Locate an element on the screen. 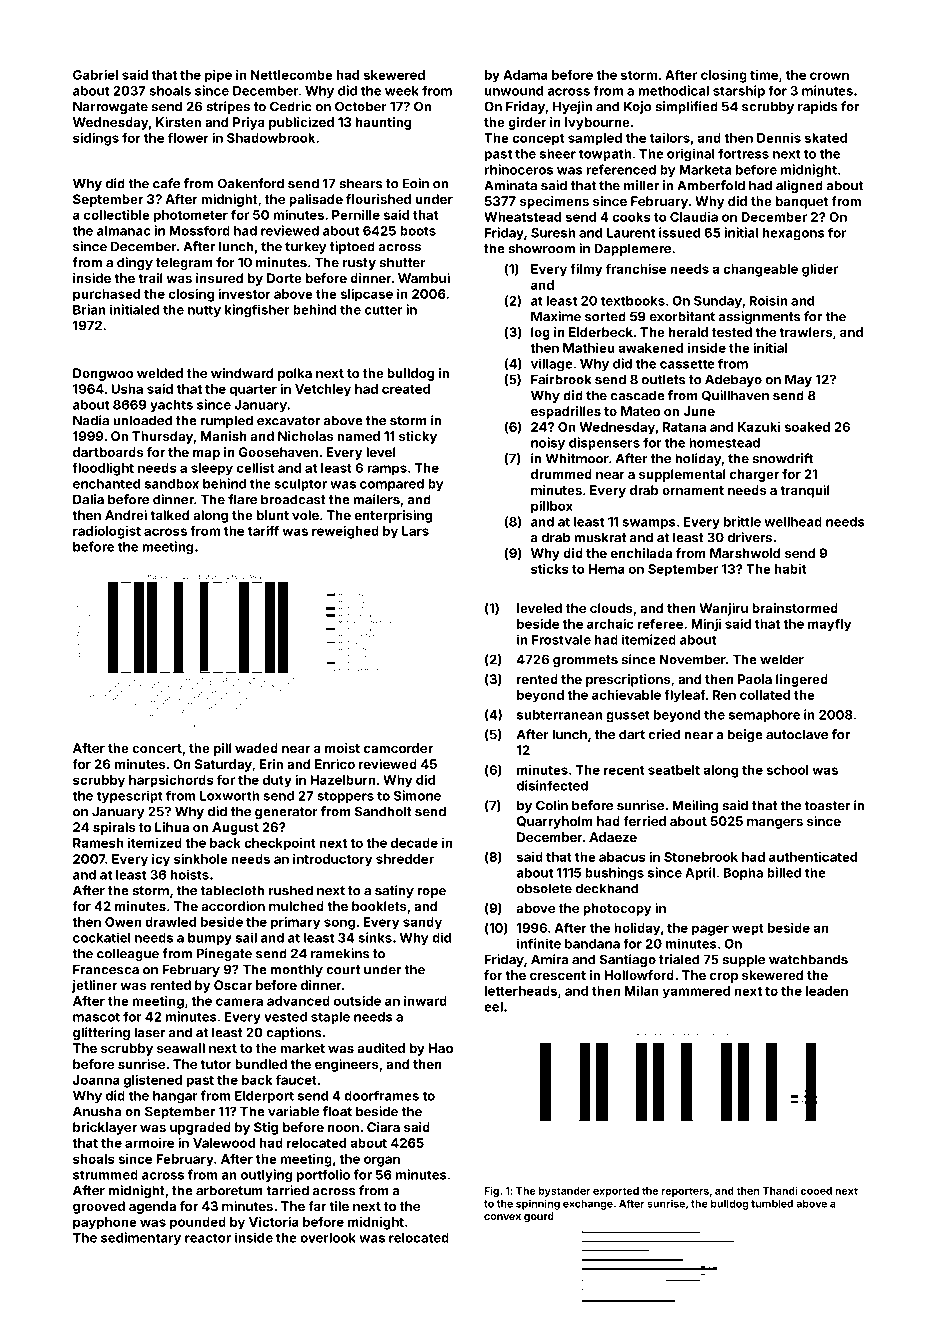 The height and width of the screenshot is (1332, 938). reporters is located at coordinates (685, 1192).
